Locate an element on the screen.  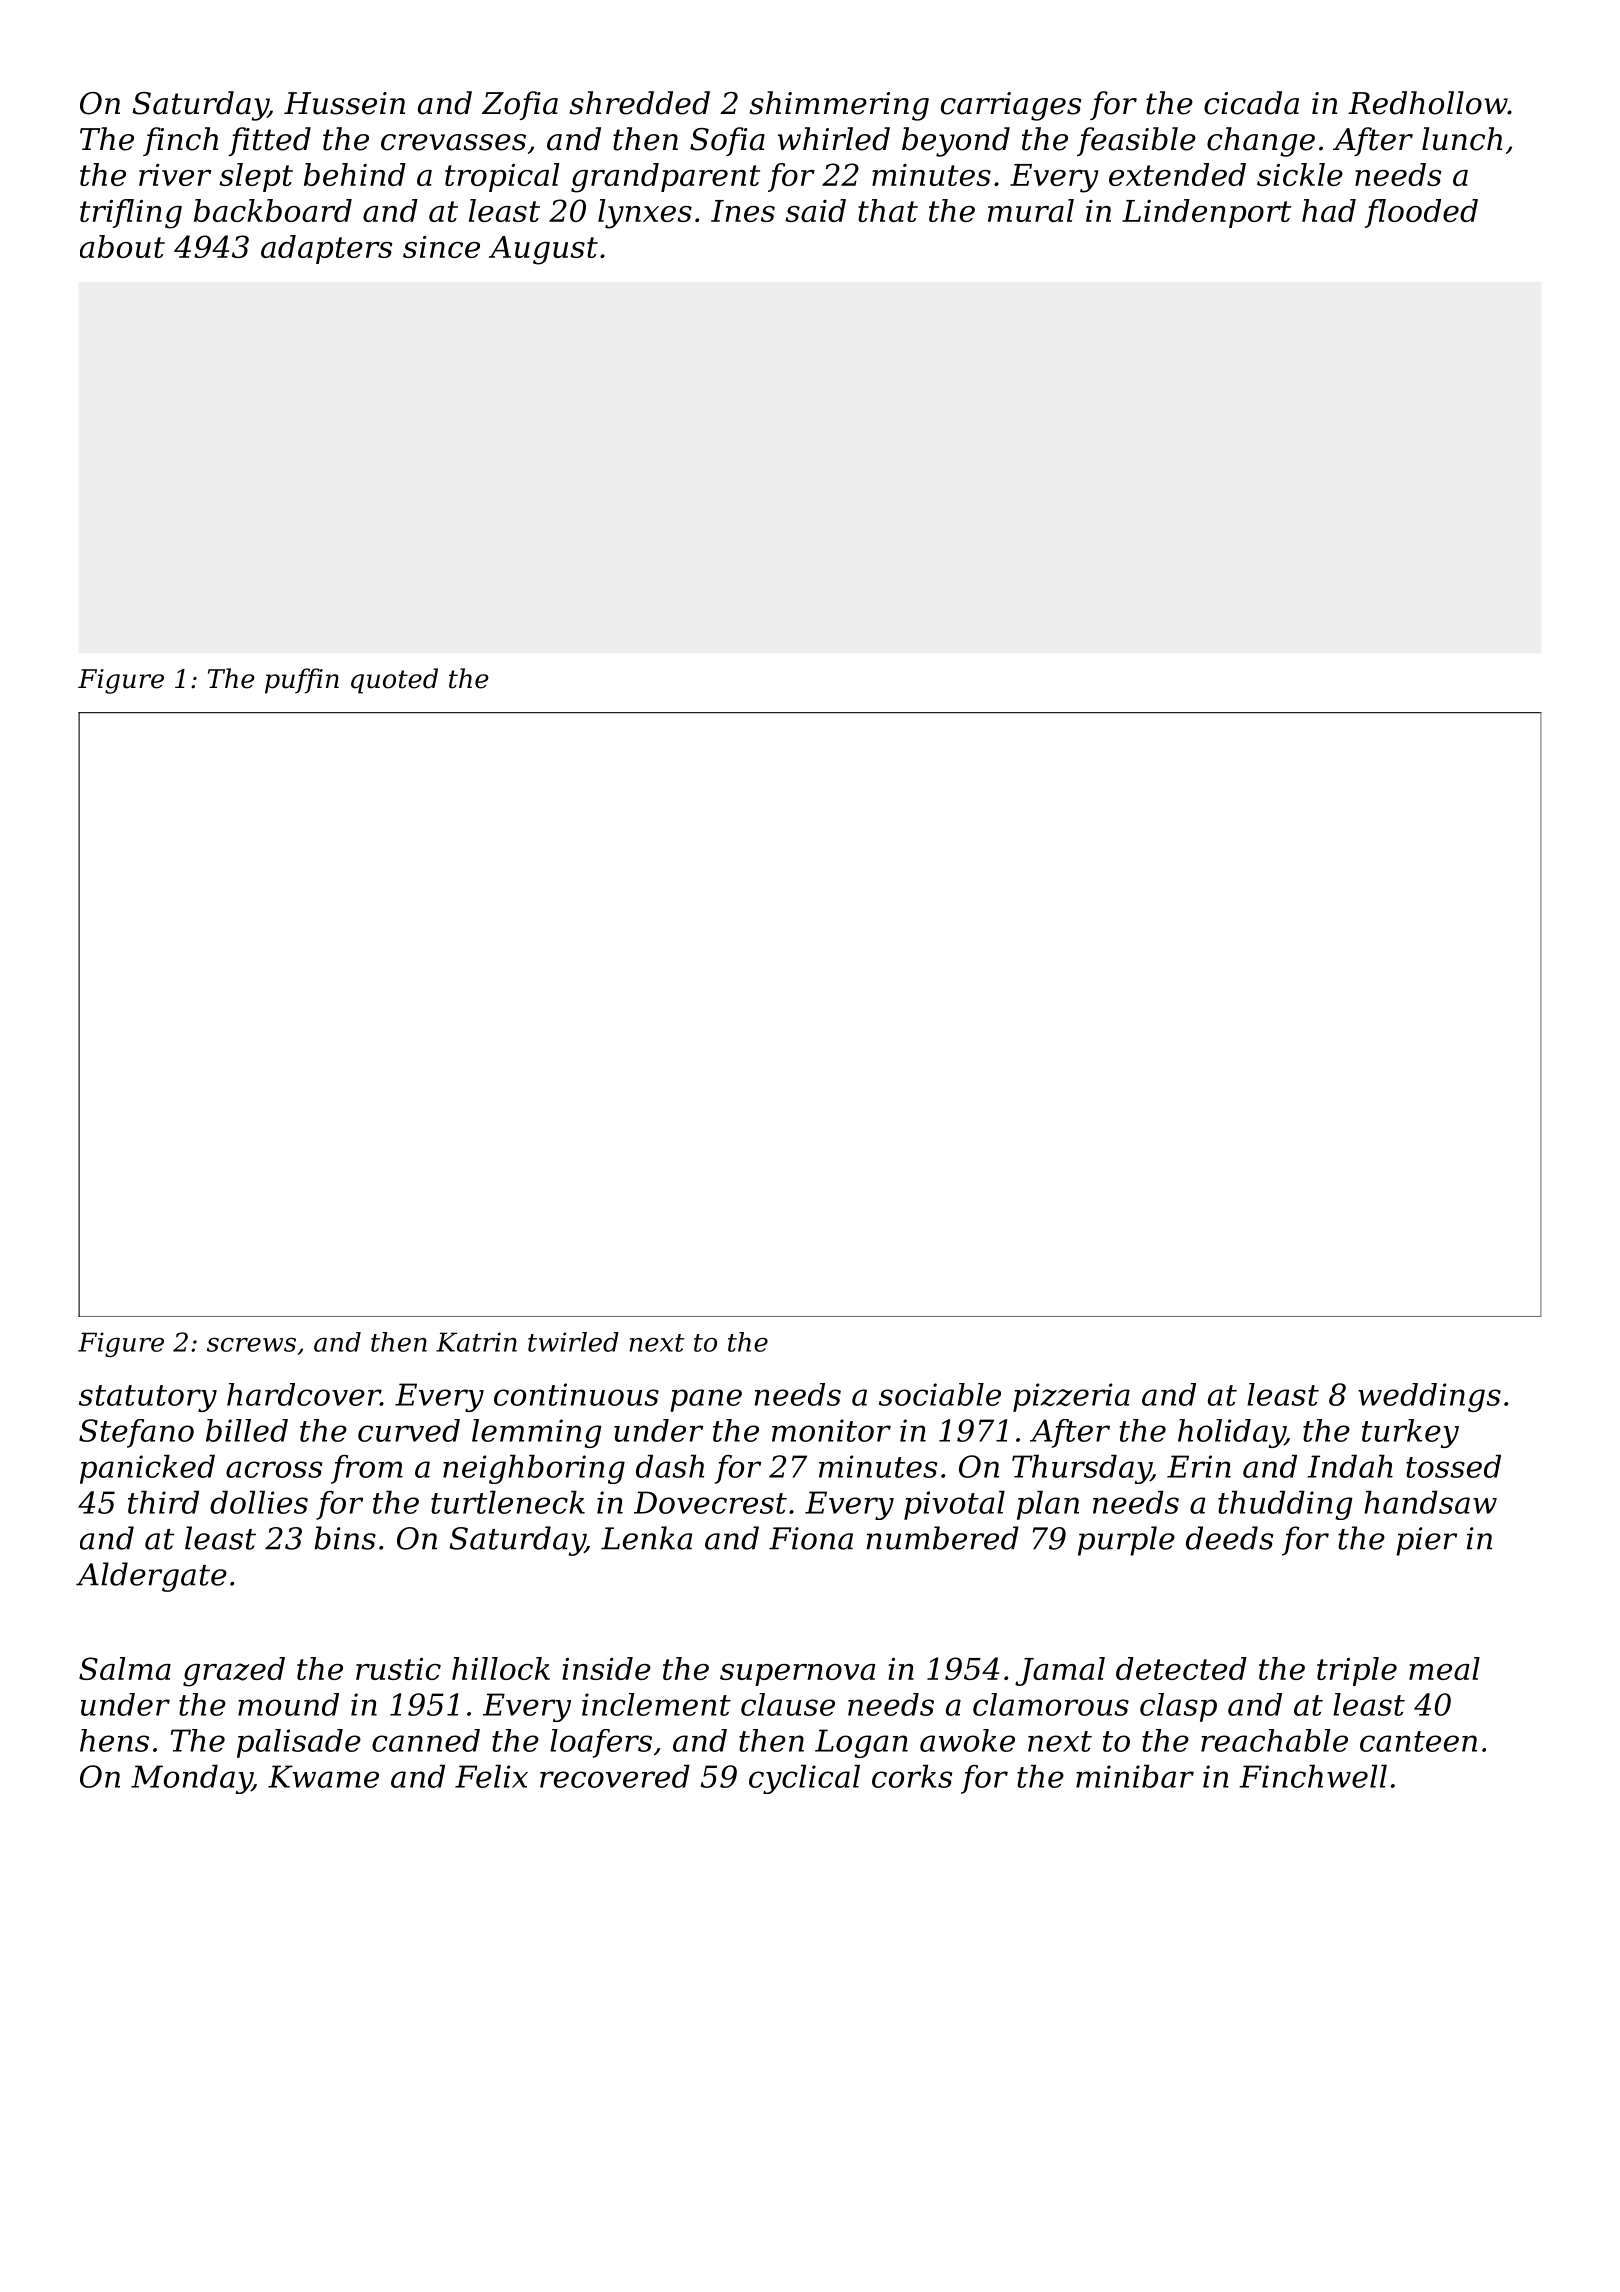
adapters is located at coordinates (327, 249).
